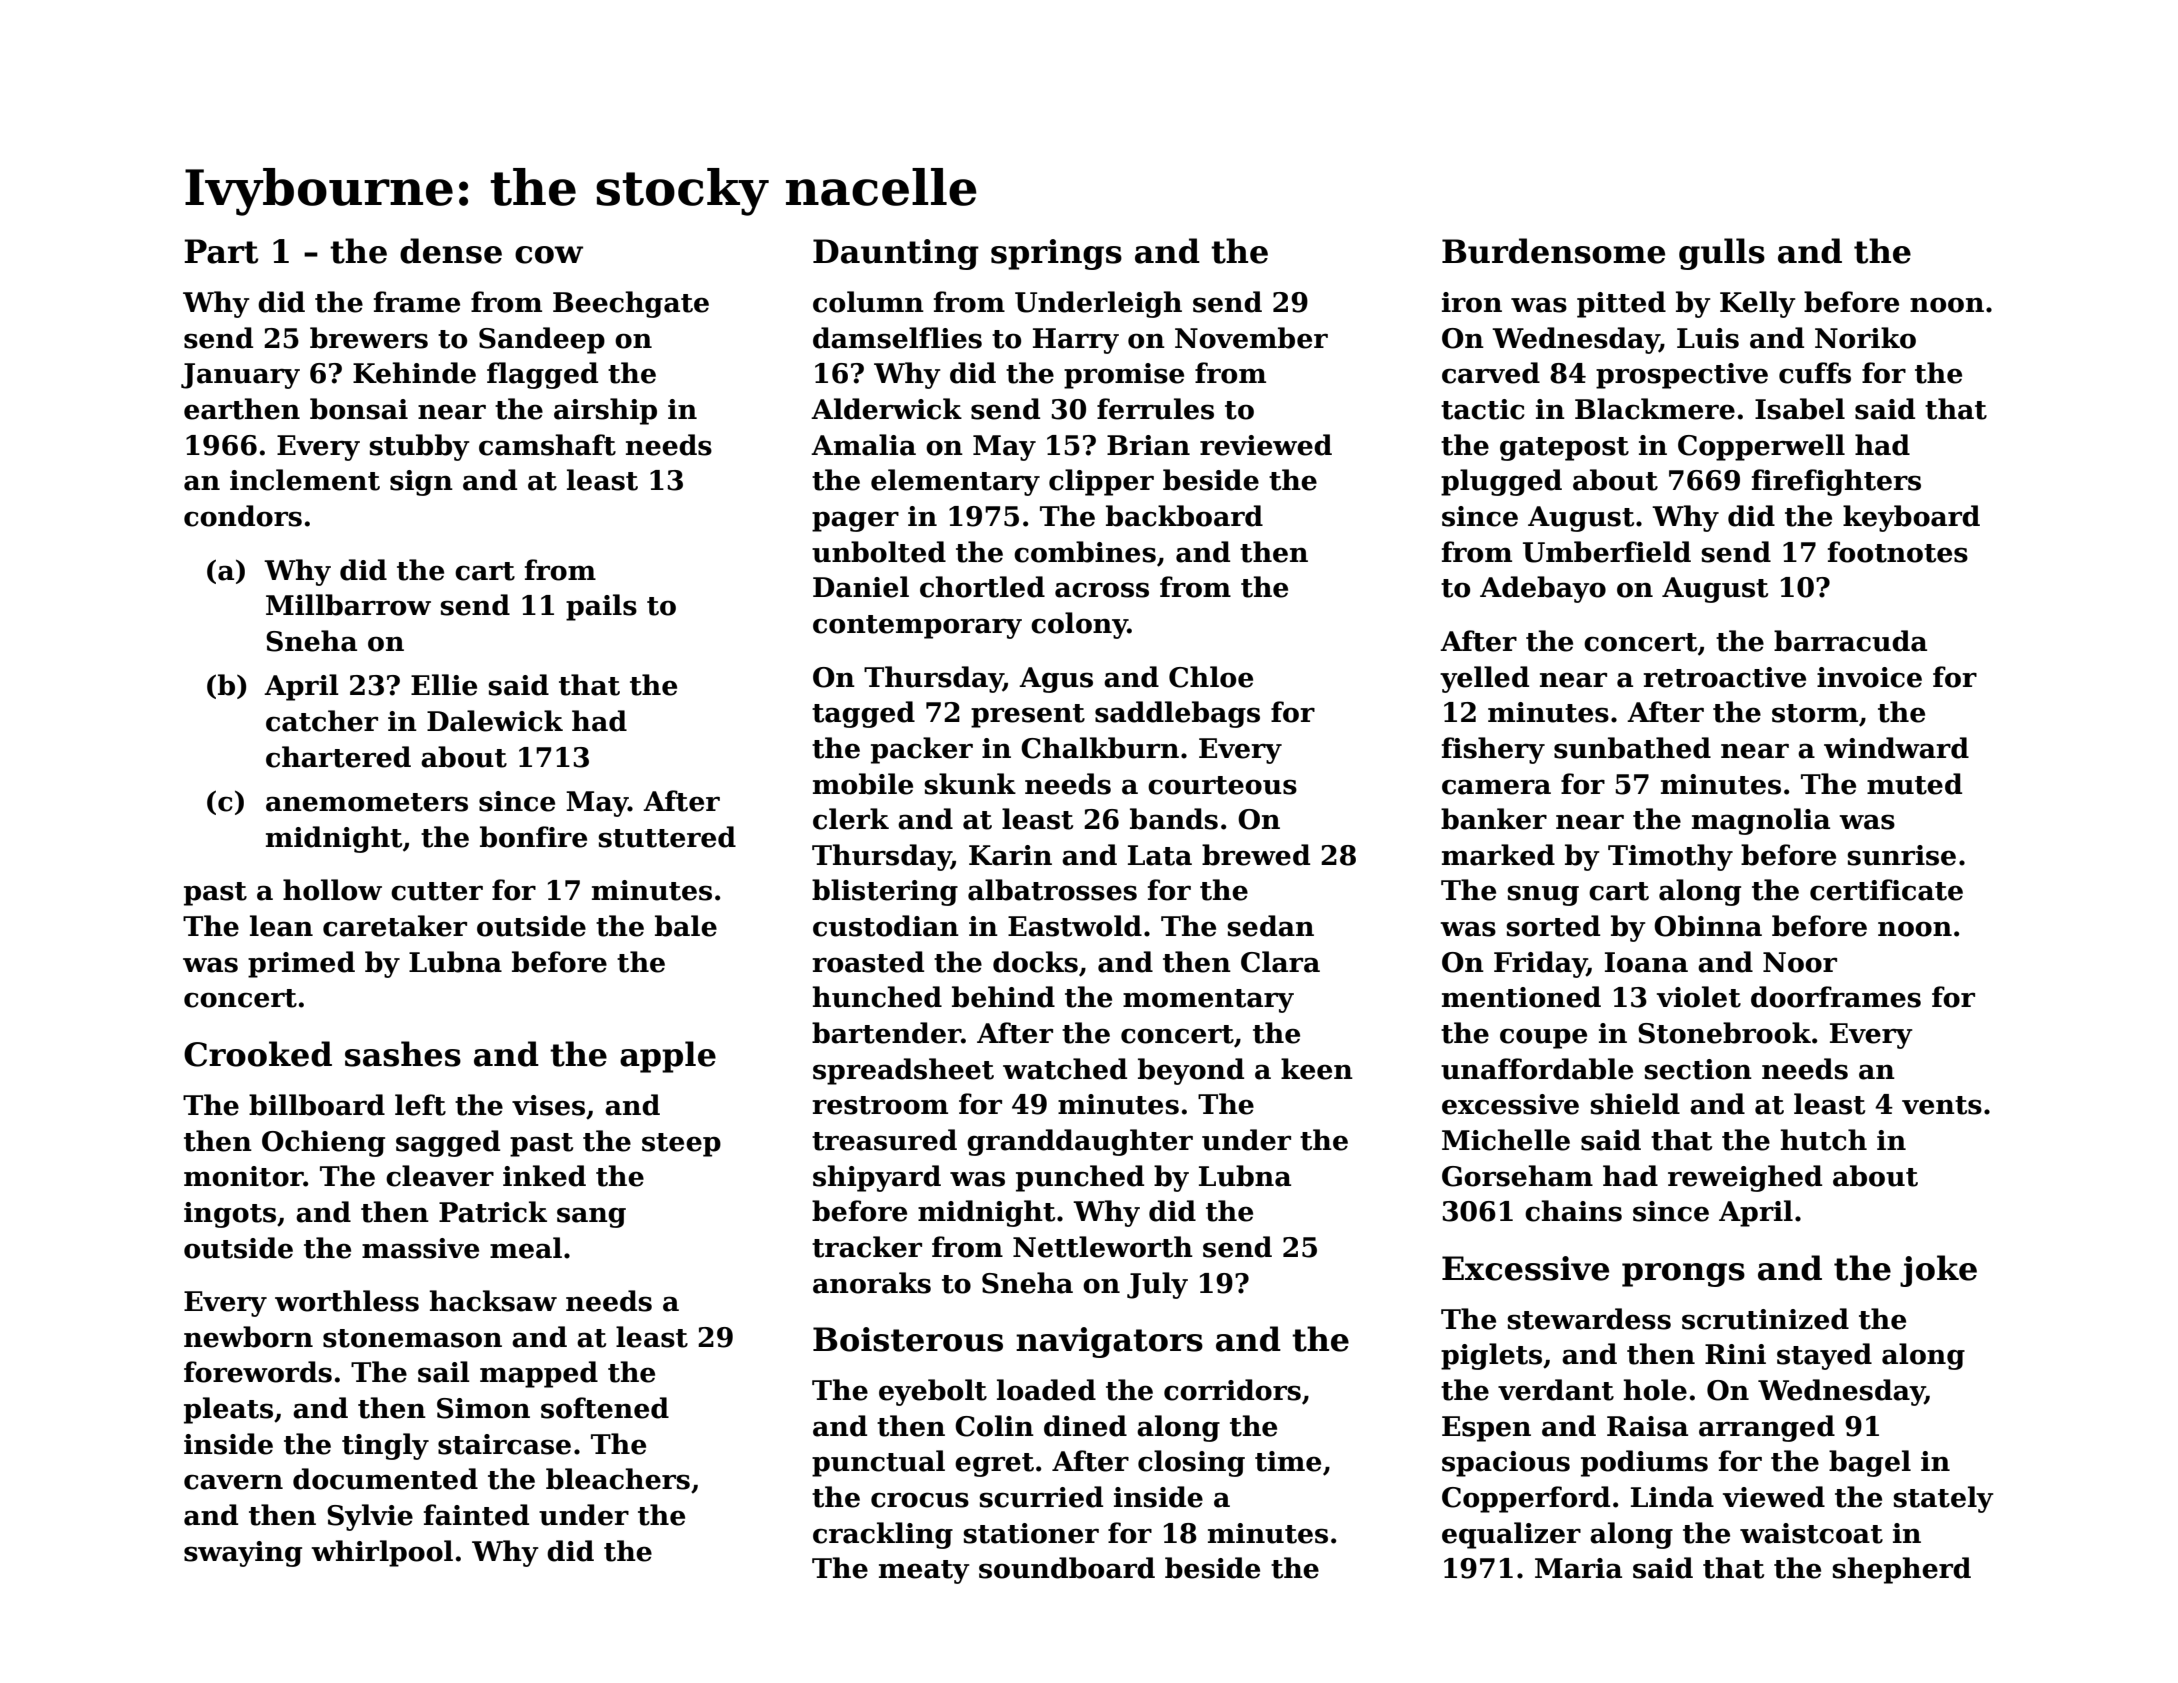  Describe the element at coordinates (1815, 713) in the document. I see `storm` at that location.
